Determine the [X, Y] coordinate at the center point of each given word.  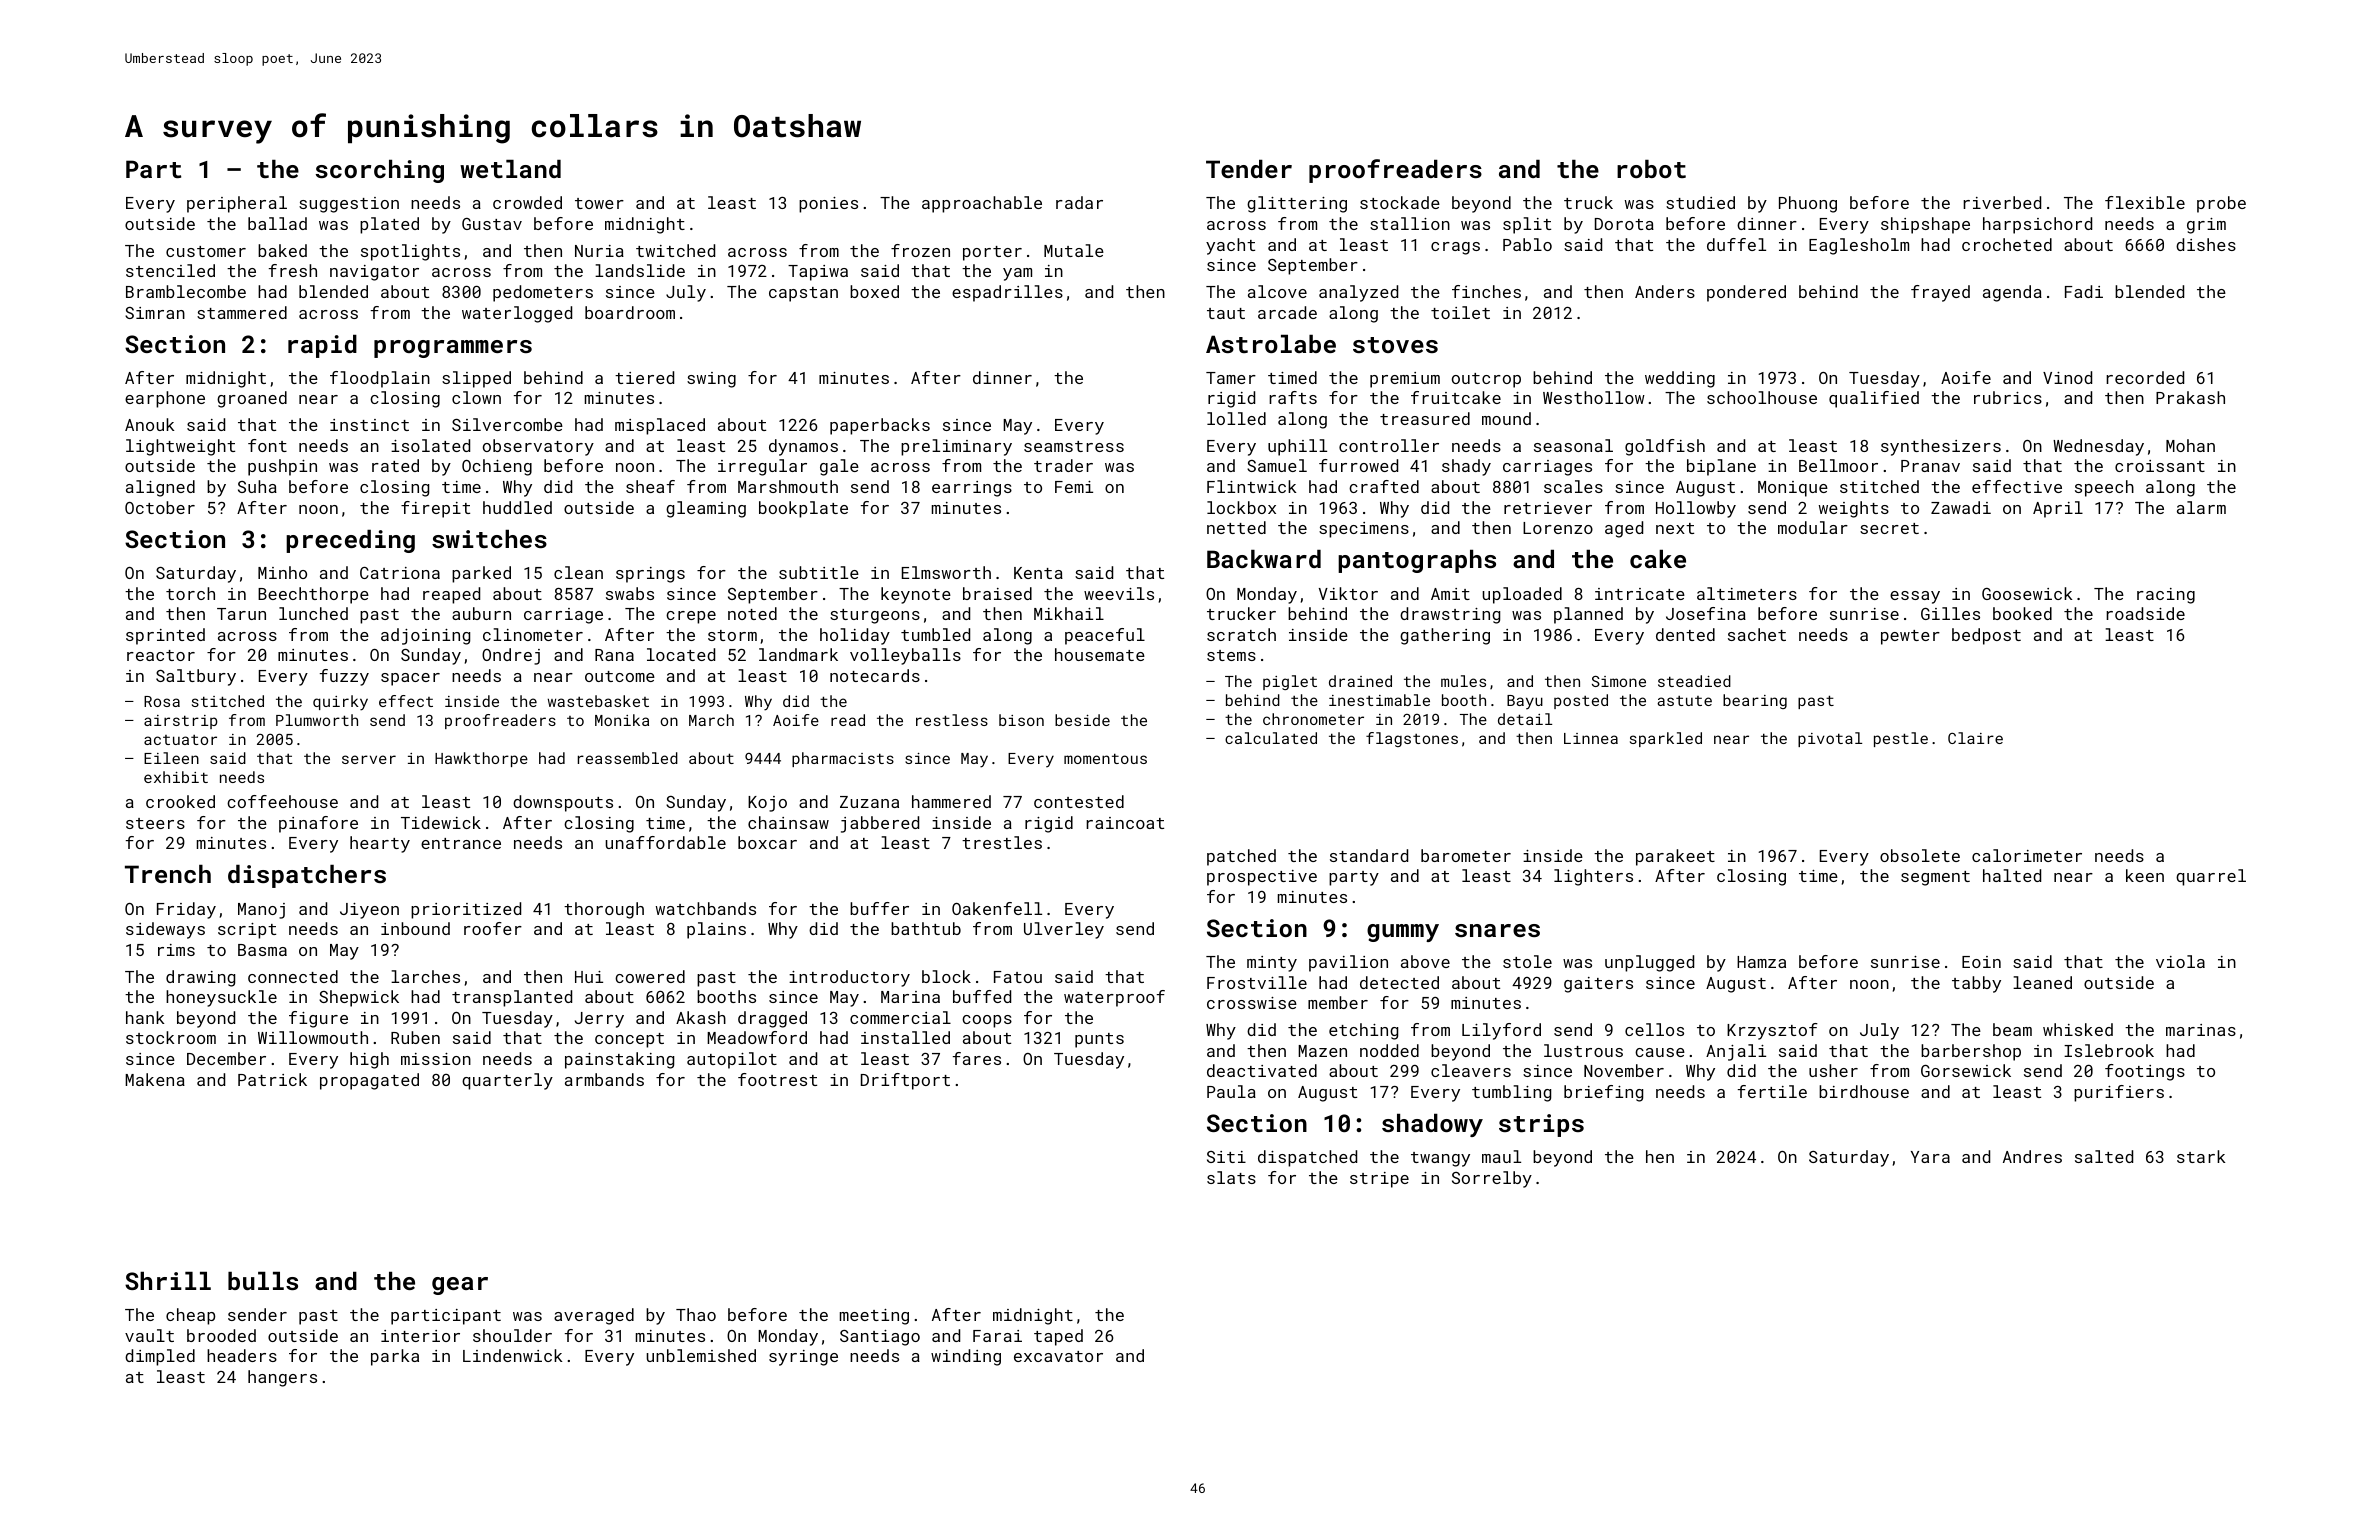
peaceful [1105, 636]
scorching [380, 171]
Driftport [905, 1081]
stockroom [171, 1037]
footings [2145, 1072]
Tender [1249, 169]
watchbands [706, 908]
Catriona [400, 573]
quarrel [2211, 877]
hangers [282, 1378]
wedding [1680, 379]
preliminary [956, 447]
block [946, 976]
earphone [165, 399]
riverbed [2002, 202]
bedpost [1986, 636]
